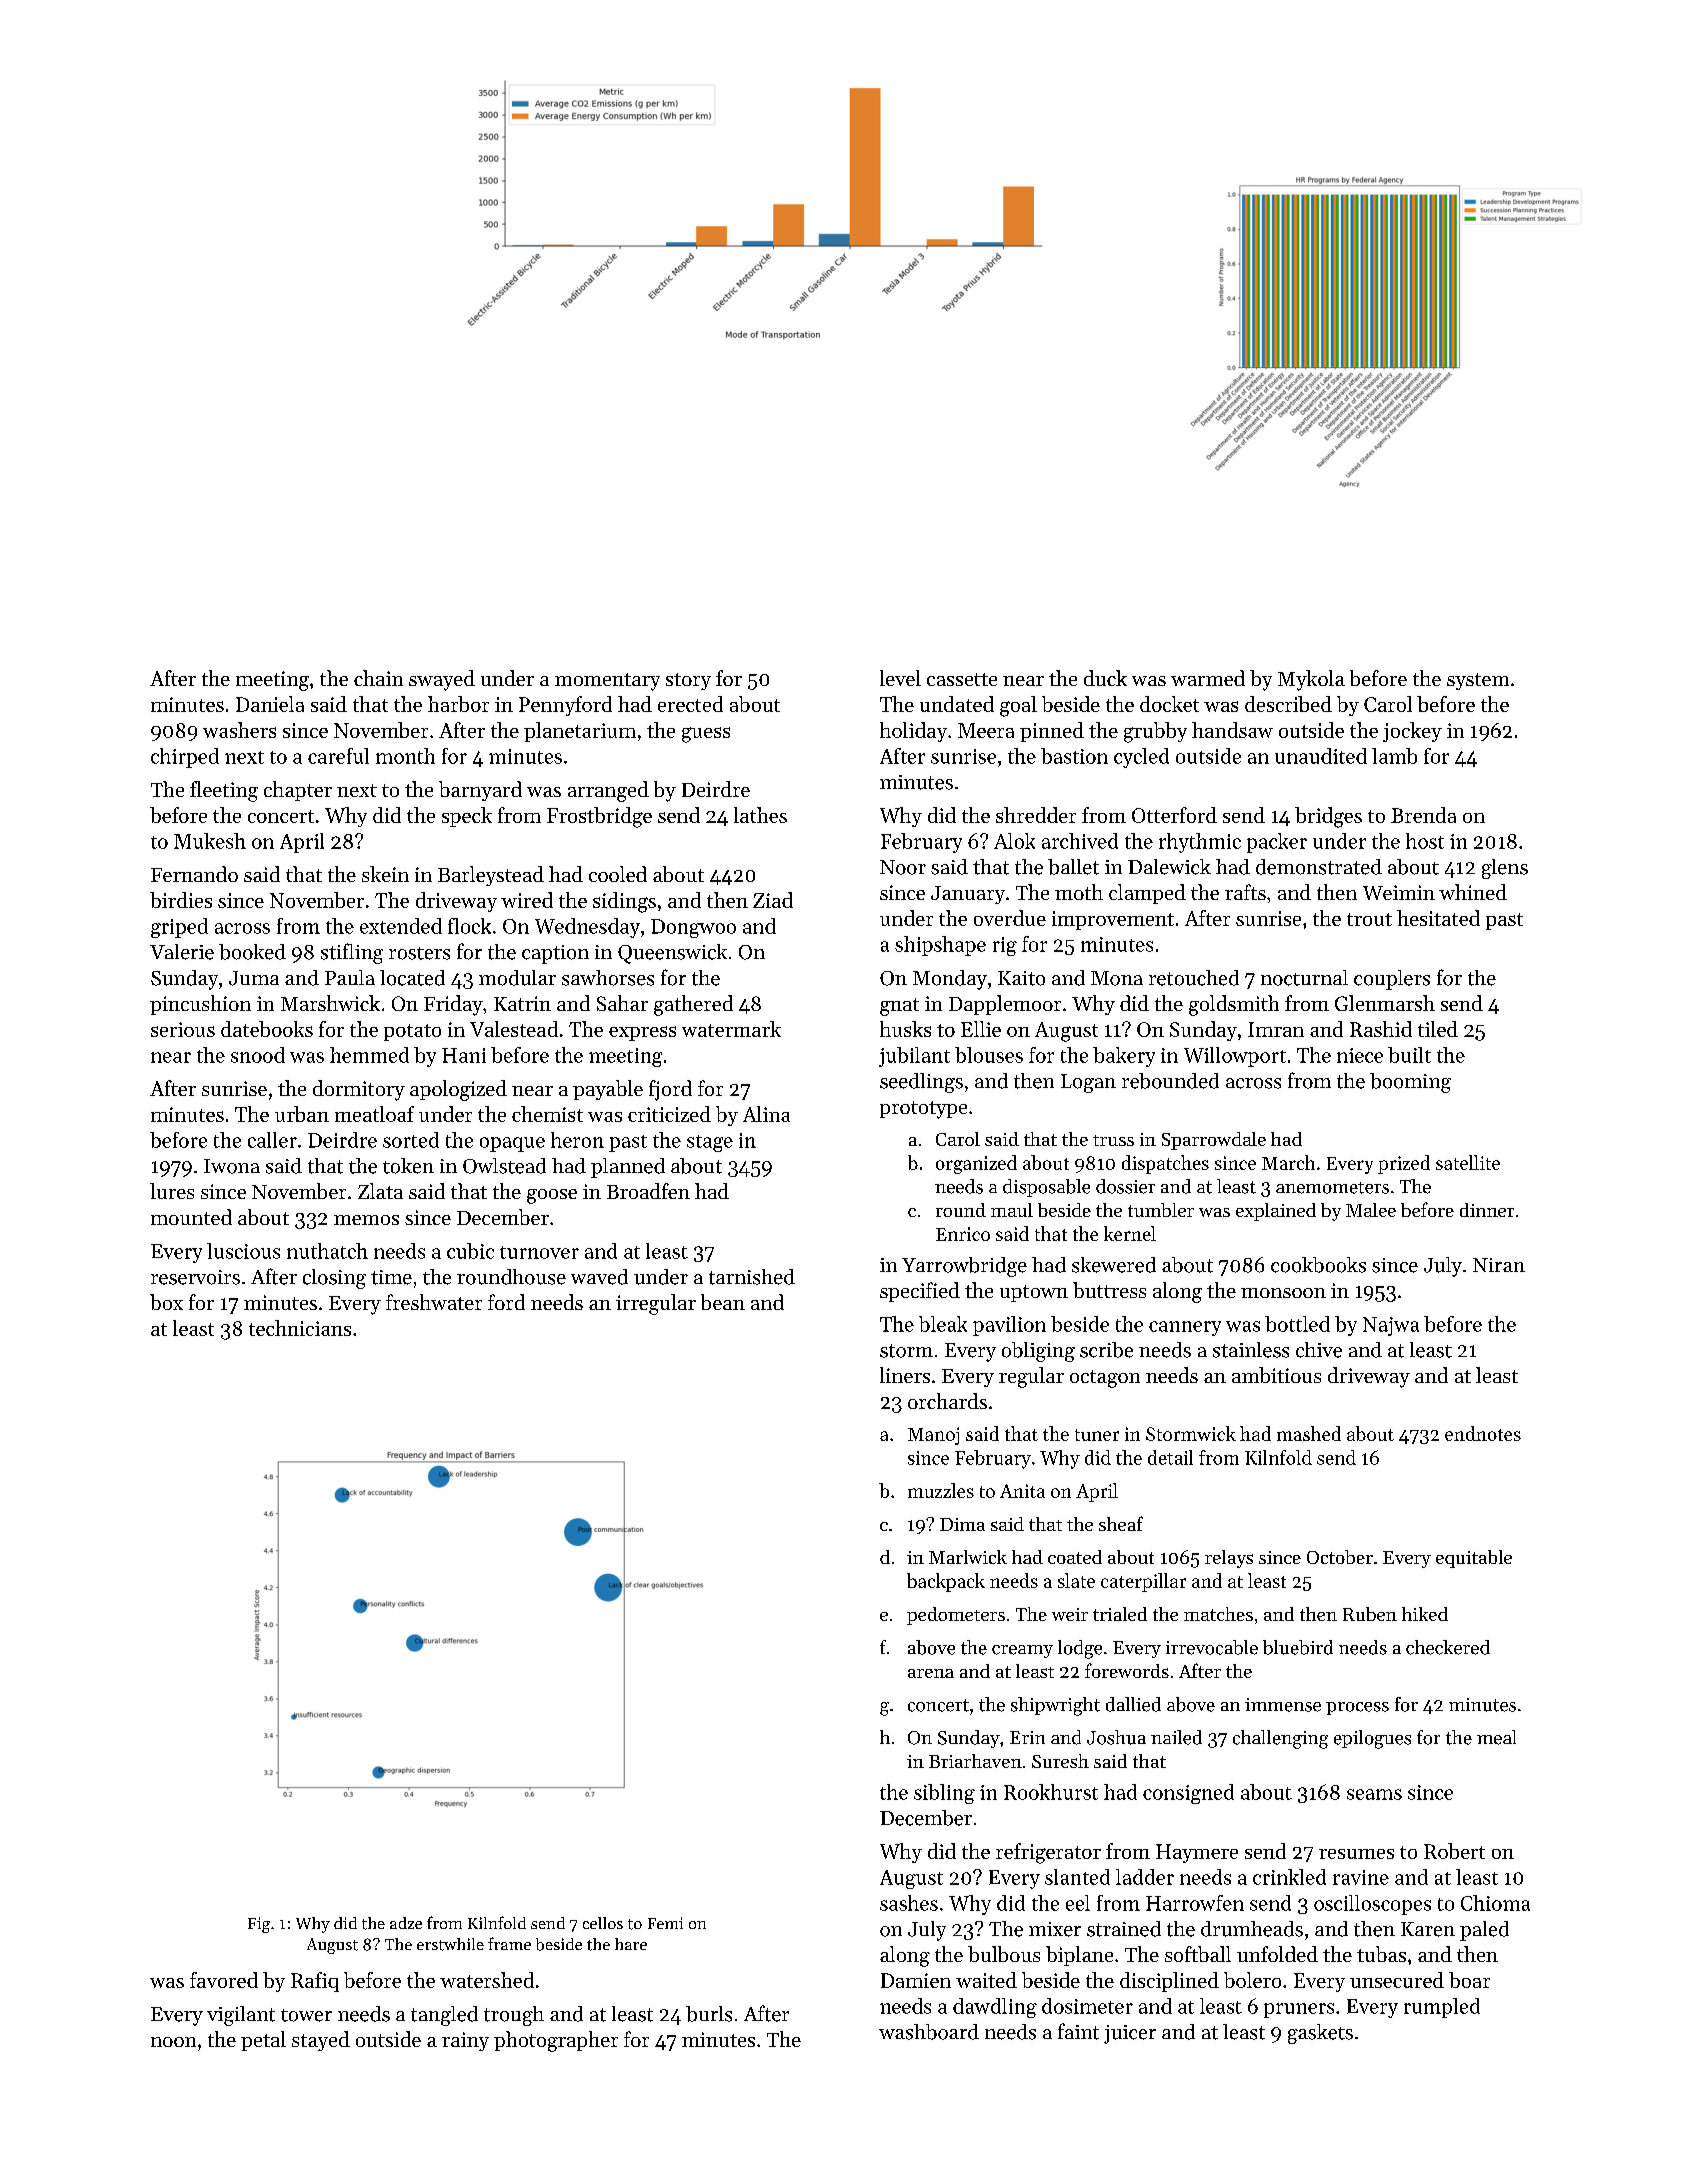  Describe the element at coordinates (442, 680) in the screenshot. I see `swayed` at that location.
